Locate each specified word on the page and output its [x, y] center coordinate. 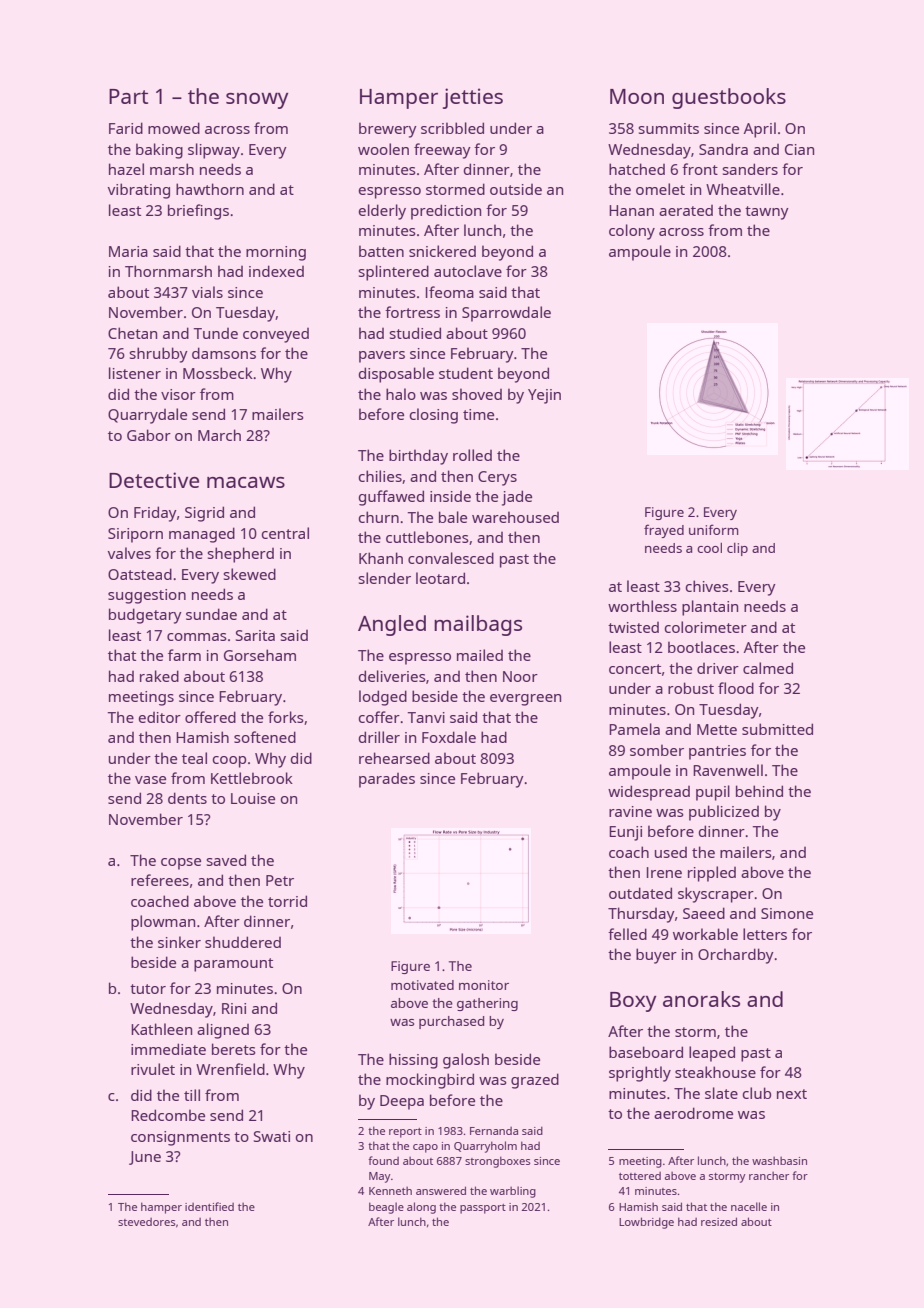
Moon [637, 96]
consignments [180, 1138]
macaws [246, 482]
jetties [473, 98]
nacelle [749, 1206]
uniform [714, 529]
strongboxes [497, 1162]
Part [128, 96]
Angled [392, 625]
